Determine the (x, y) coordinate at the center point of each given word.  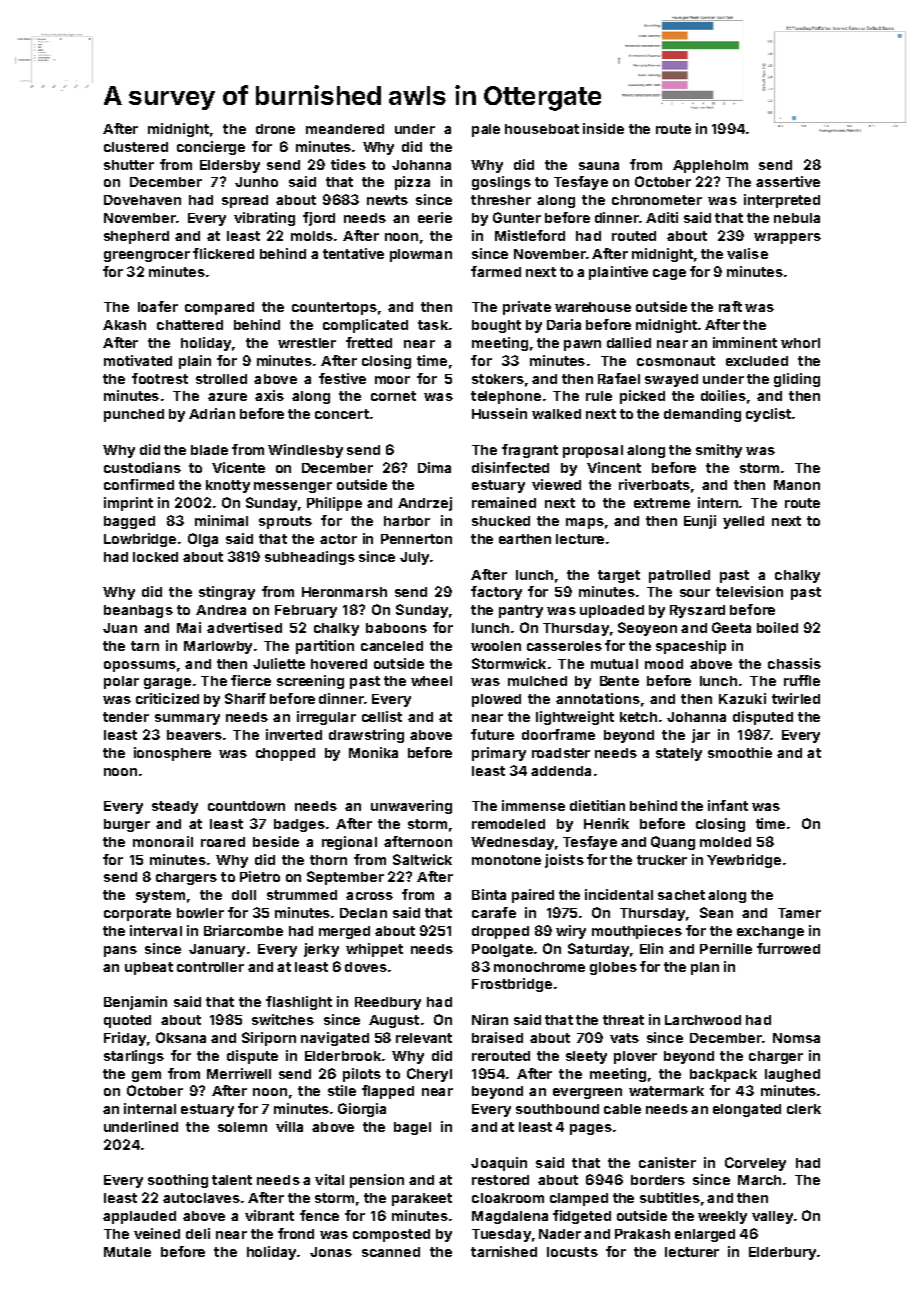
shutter (129, 165)
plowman (421, 255)
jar (701, 736)
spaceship (691, 647)
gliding (797, 380)
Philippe (334, 504)
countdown (246, 806)
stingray (227, 593)
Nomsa (796, 1038)
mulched (537, 681)
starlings (134, 1057)
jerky (321, 950)
